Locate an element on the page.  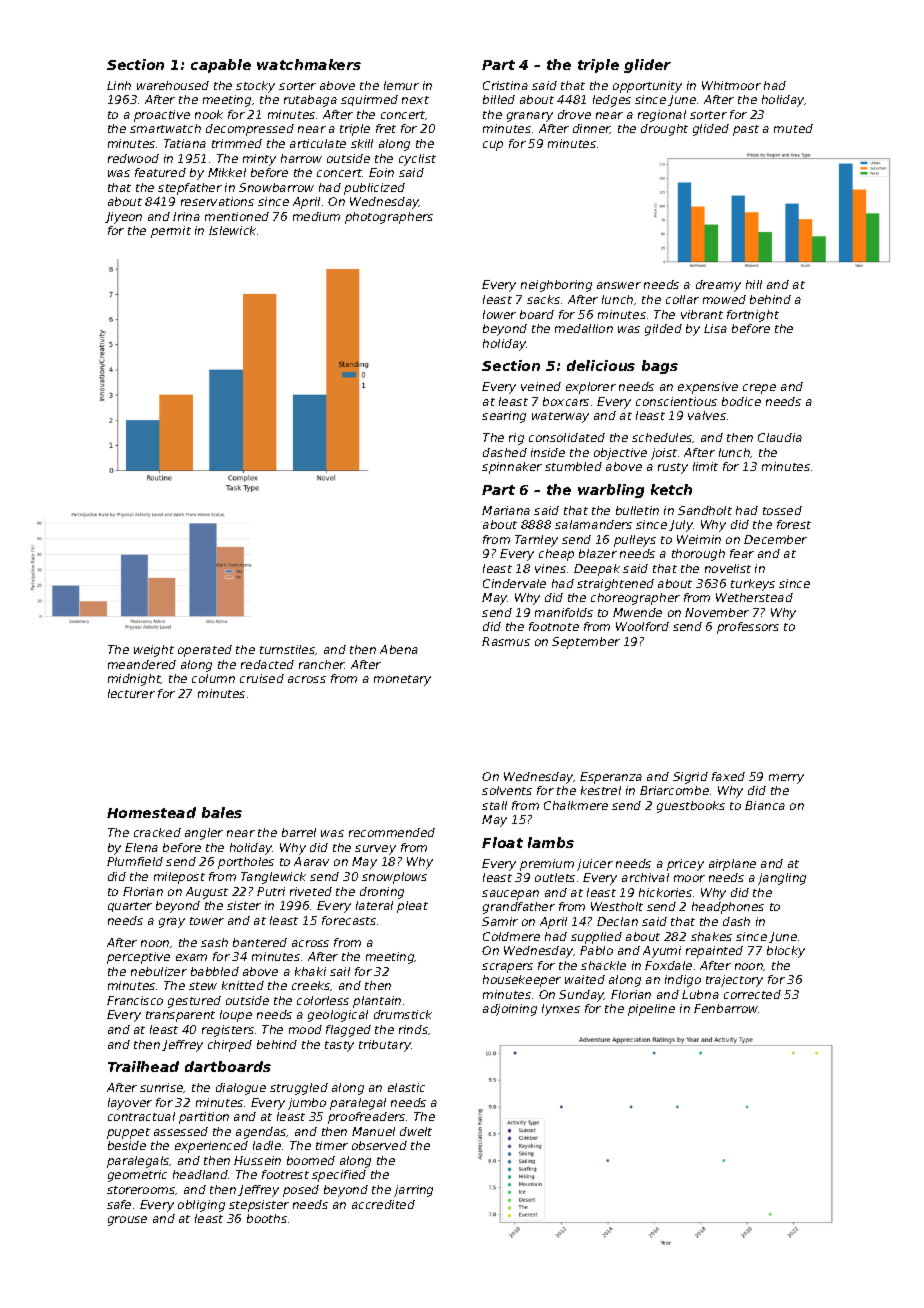
watchmakers is located at coordinates (309, 64).
